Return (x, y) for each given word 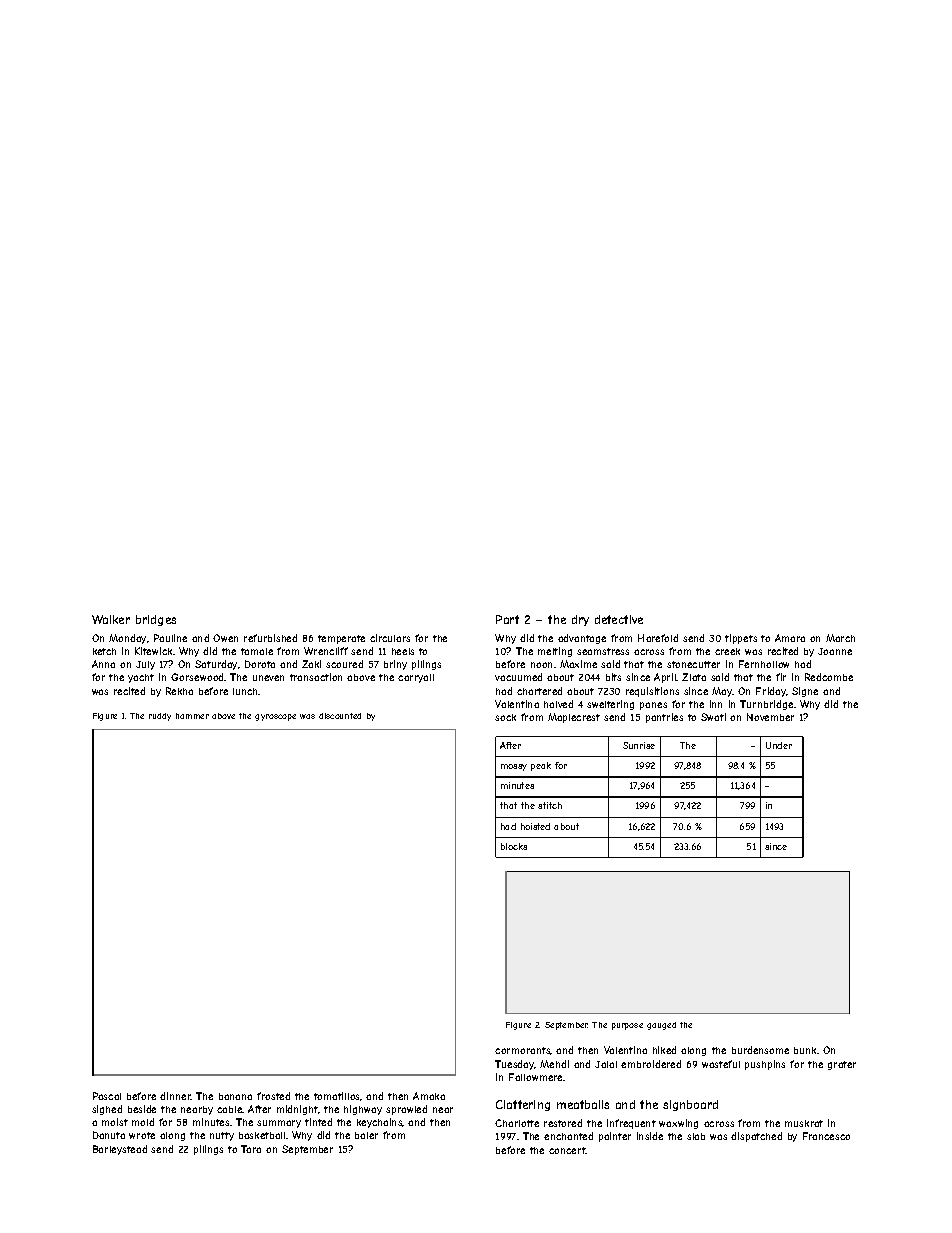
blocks (514, 846)
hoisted (535, 826)
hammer (192, 716)
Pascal (107, 1096)
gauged (661, 1026)
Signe (805, 692)
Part (507, 619)
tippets (741, 639)
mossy (514, 767)
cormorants (523, 1051)
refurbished (270, 638)
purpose (627, 1026)
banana (235, 1096)
